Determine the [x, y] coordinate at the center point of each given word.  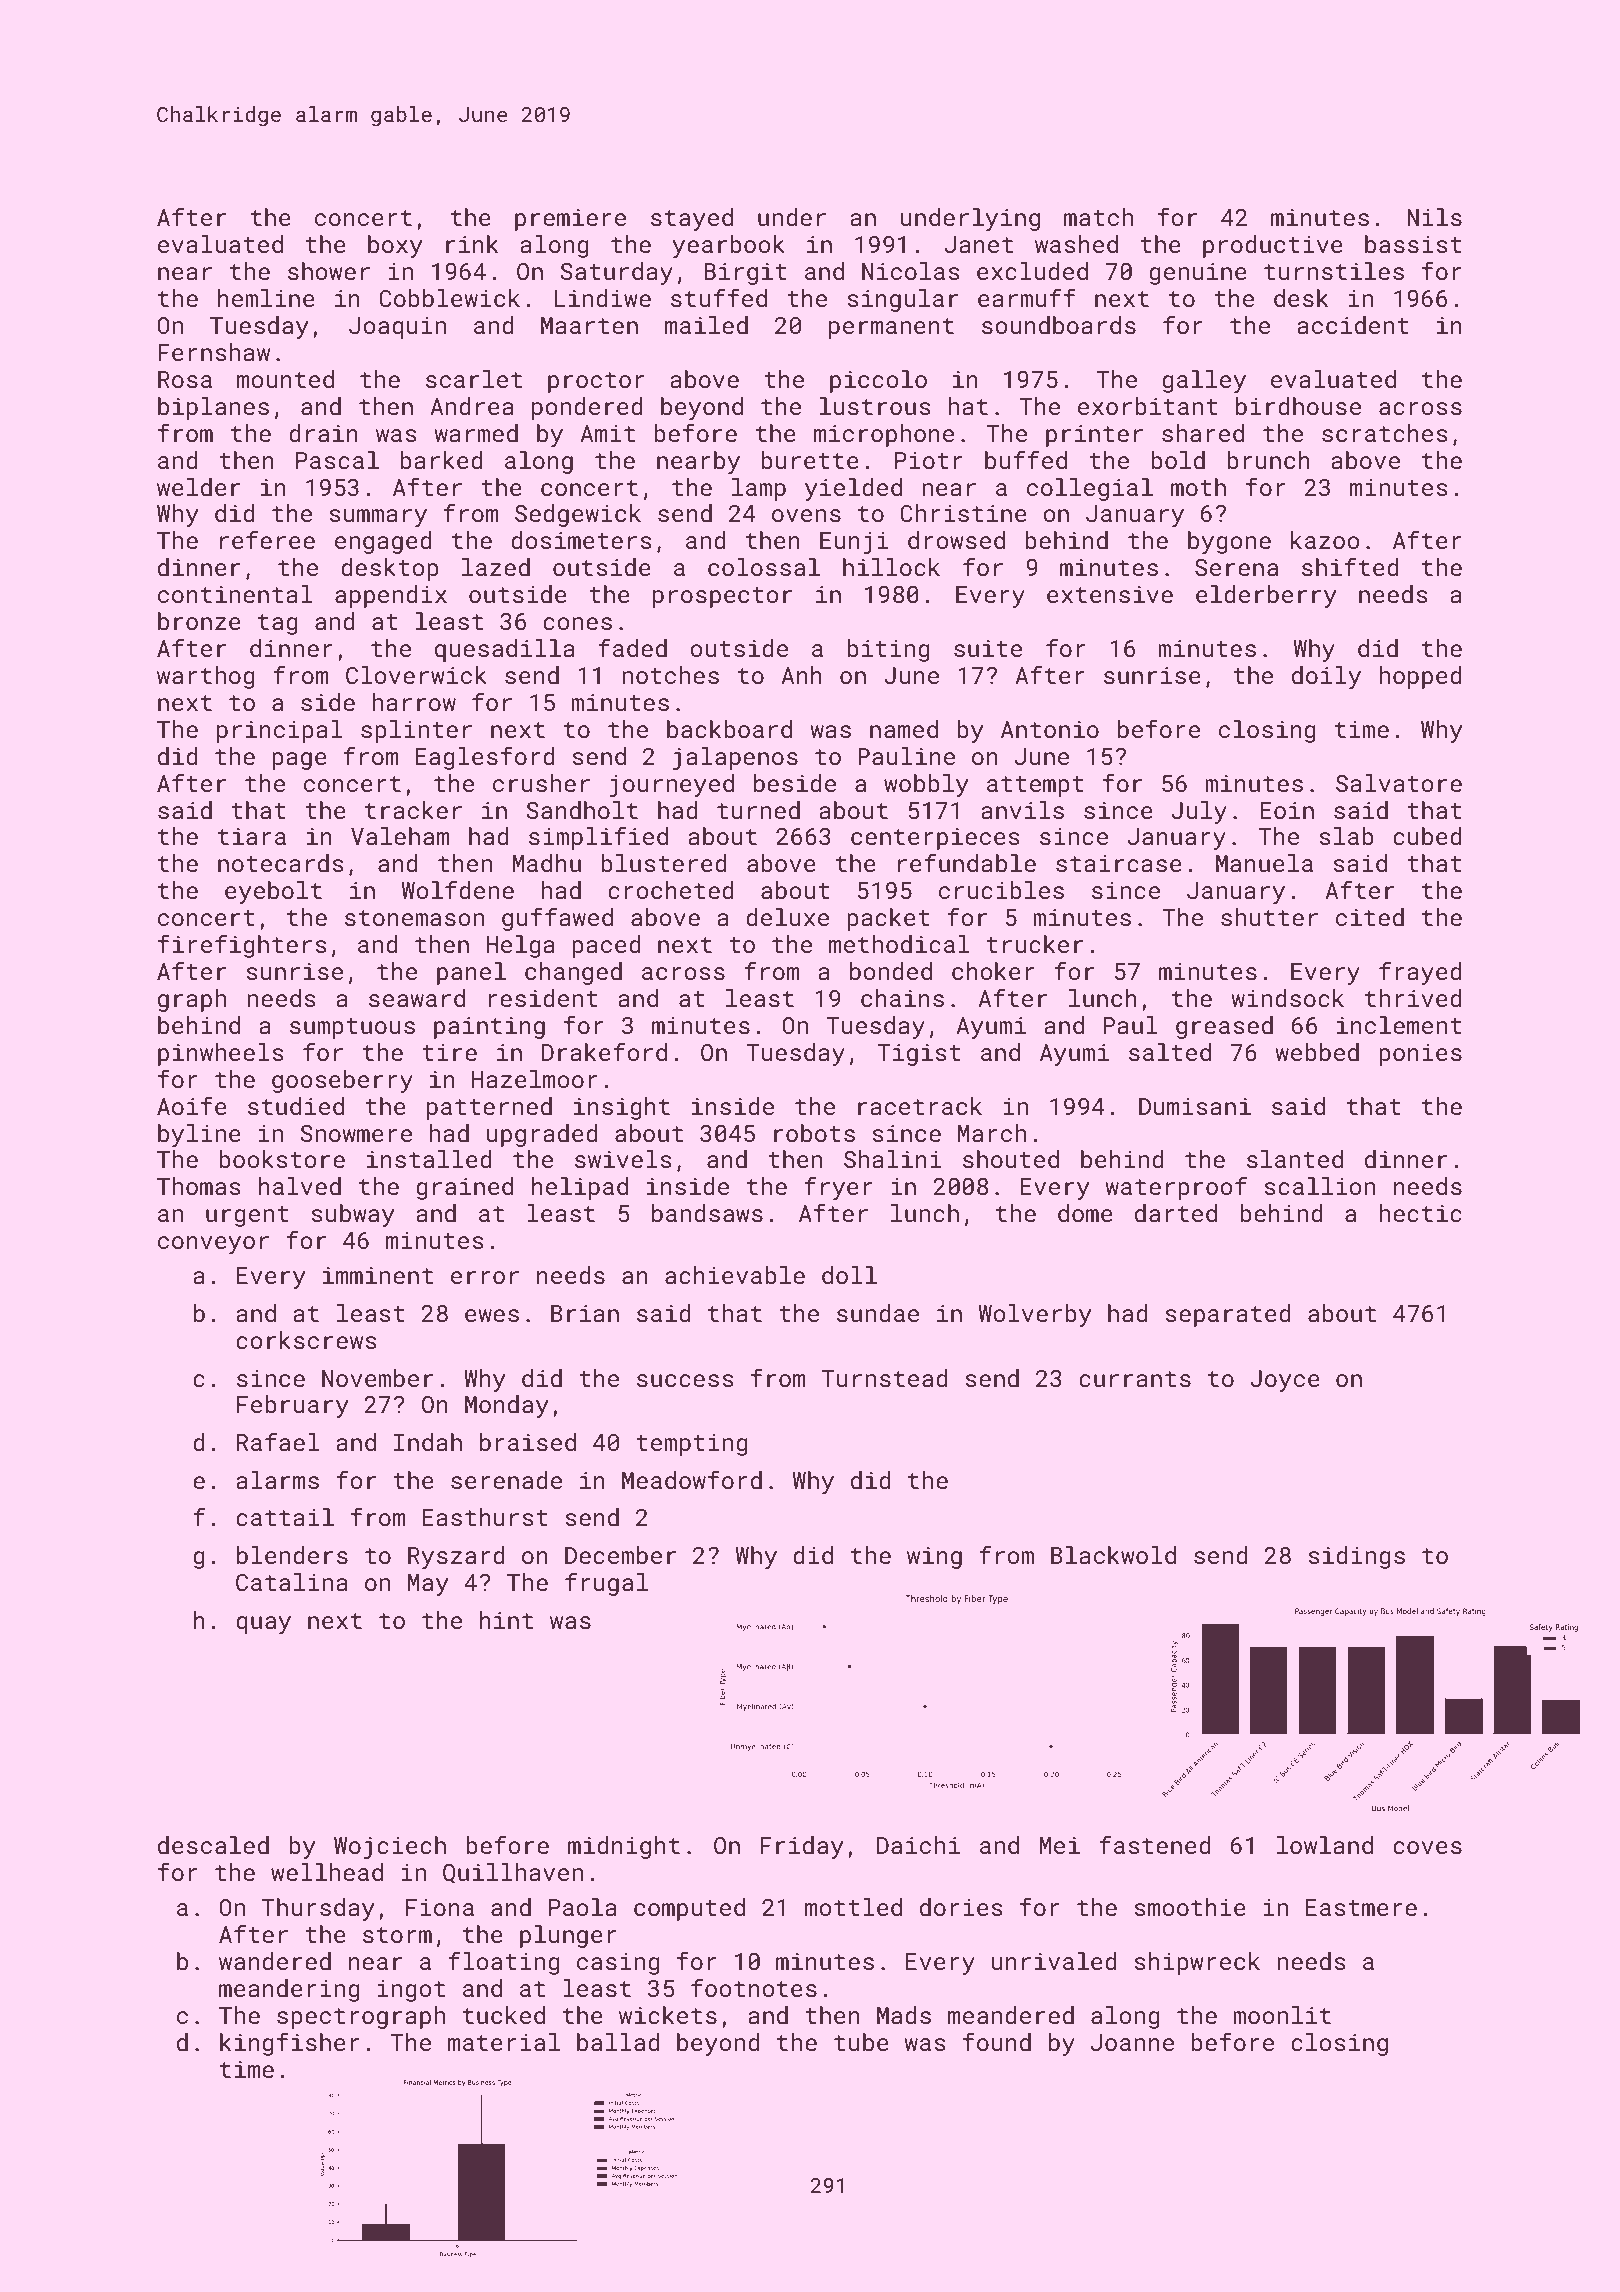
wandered [275, 1961]
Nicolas [911, 271]
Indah [428, 1442]
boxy [395, 246]
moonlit [1282, 2015]
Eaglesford [485, 758]
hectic [1420, 1213]
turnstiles [1334, 271]
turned [758, 810]
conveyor [213, 1245]
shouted [1011, 1159]
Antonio [1050, 729]
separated [1228, 1315]
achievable [735, 1275]
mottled [853, 1907]
